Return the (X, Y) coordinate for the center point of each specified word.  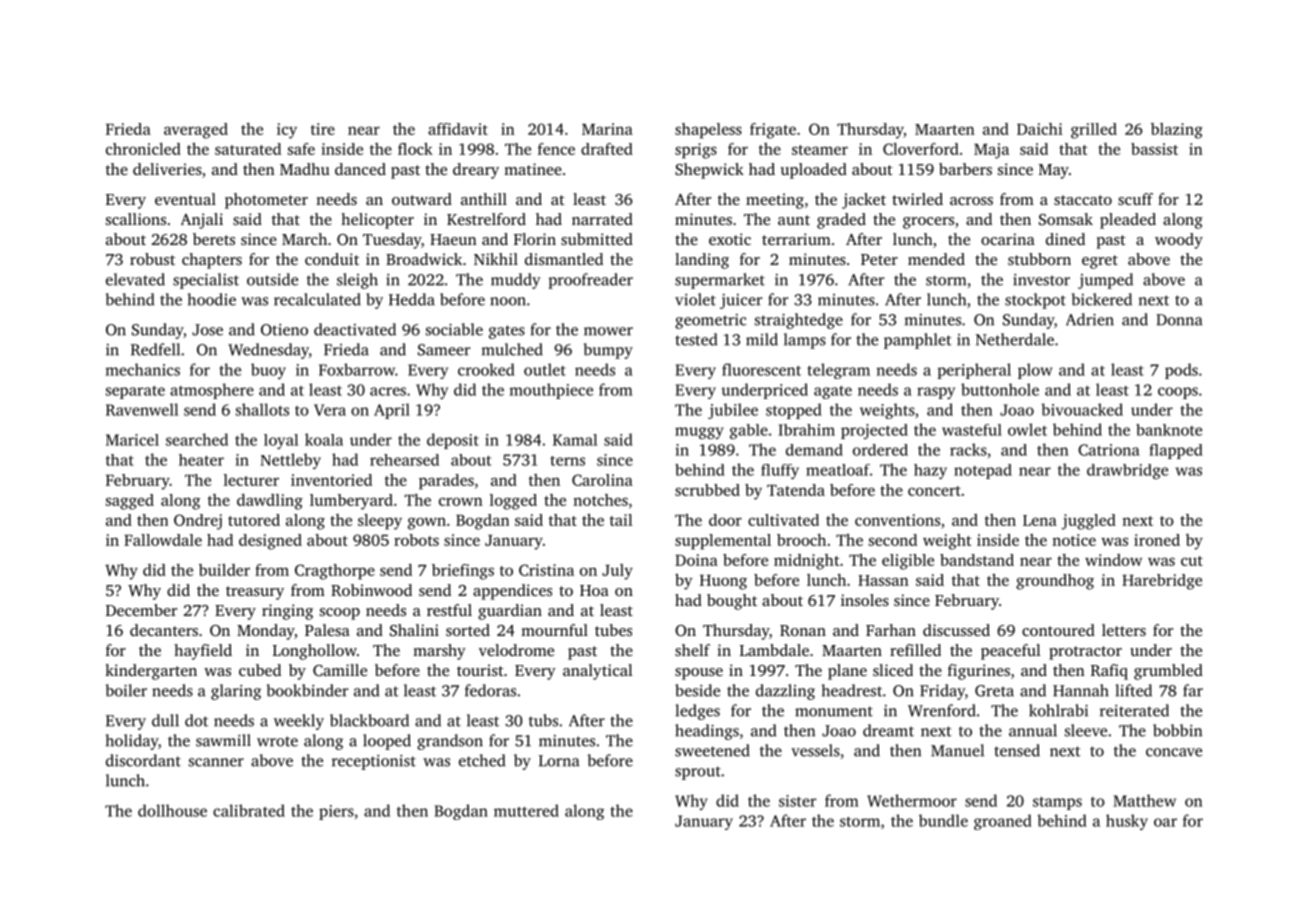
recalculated (317, 299)
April (392, 411)
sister (797, 801)
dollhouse (172, 810)
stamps (1057, 803)
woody (1179, 241)
